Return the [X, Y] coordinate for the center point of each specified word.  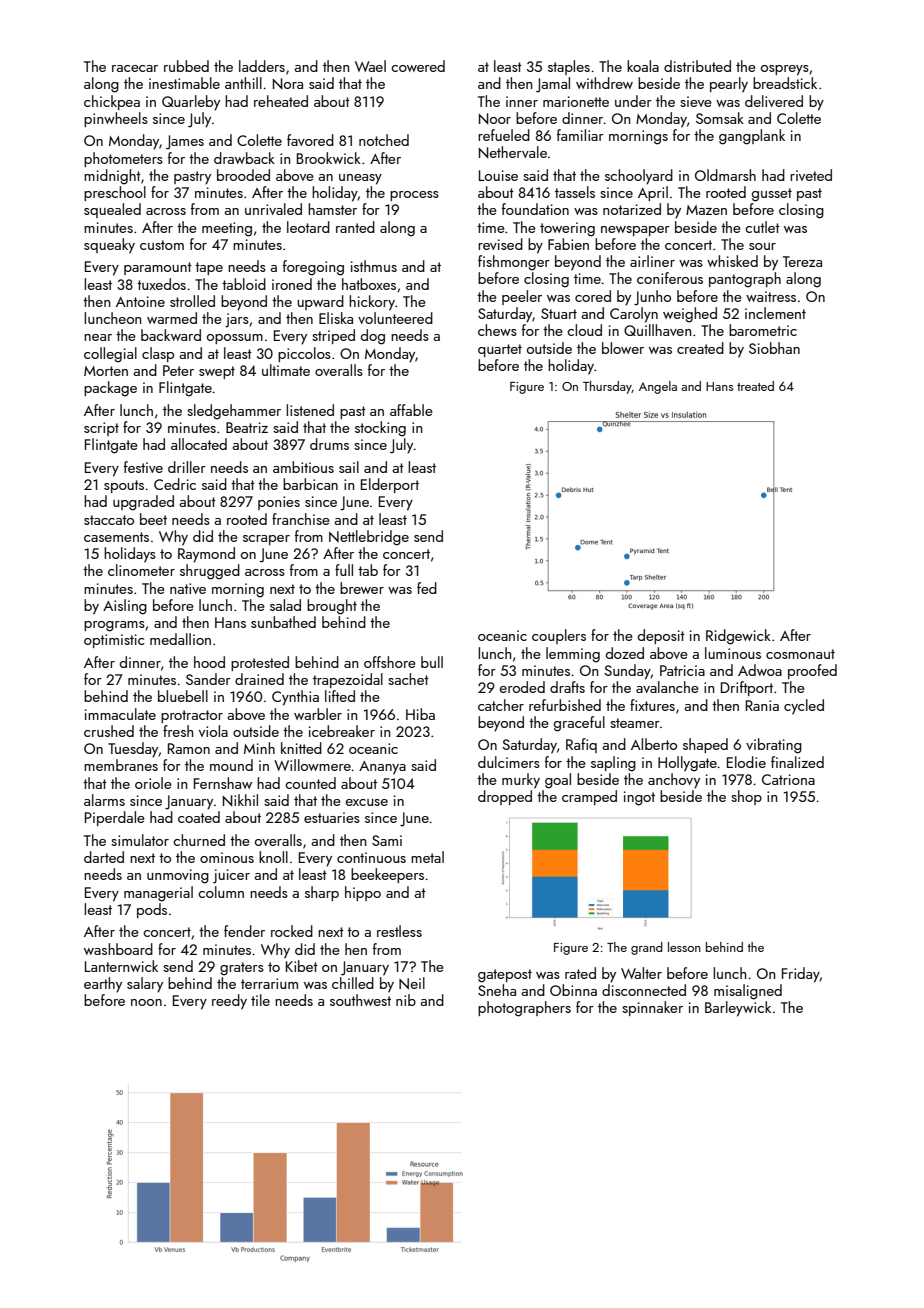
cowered [418, 66]
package [110, 389]
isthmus [374, 266]
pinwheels [116, 119]
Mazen [706, 210]
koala [643, 66]
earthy [103, 985]
